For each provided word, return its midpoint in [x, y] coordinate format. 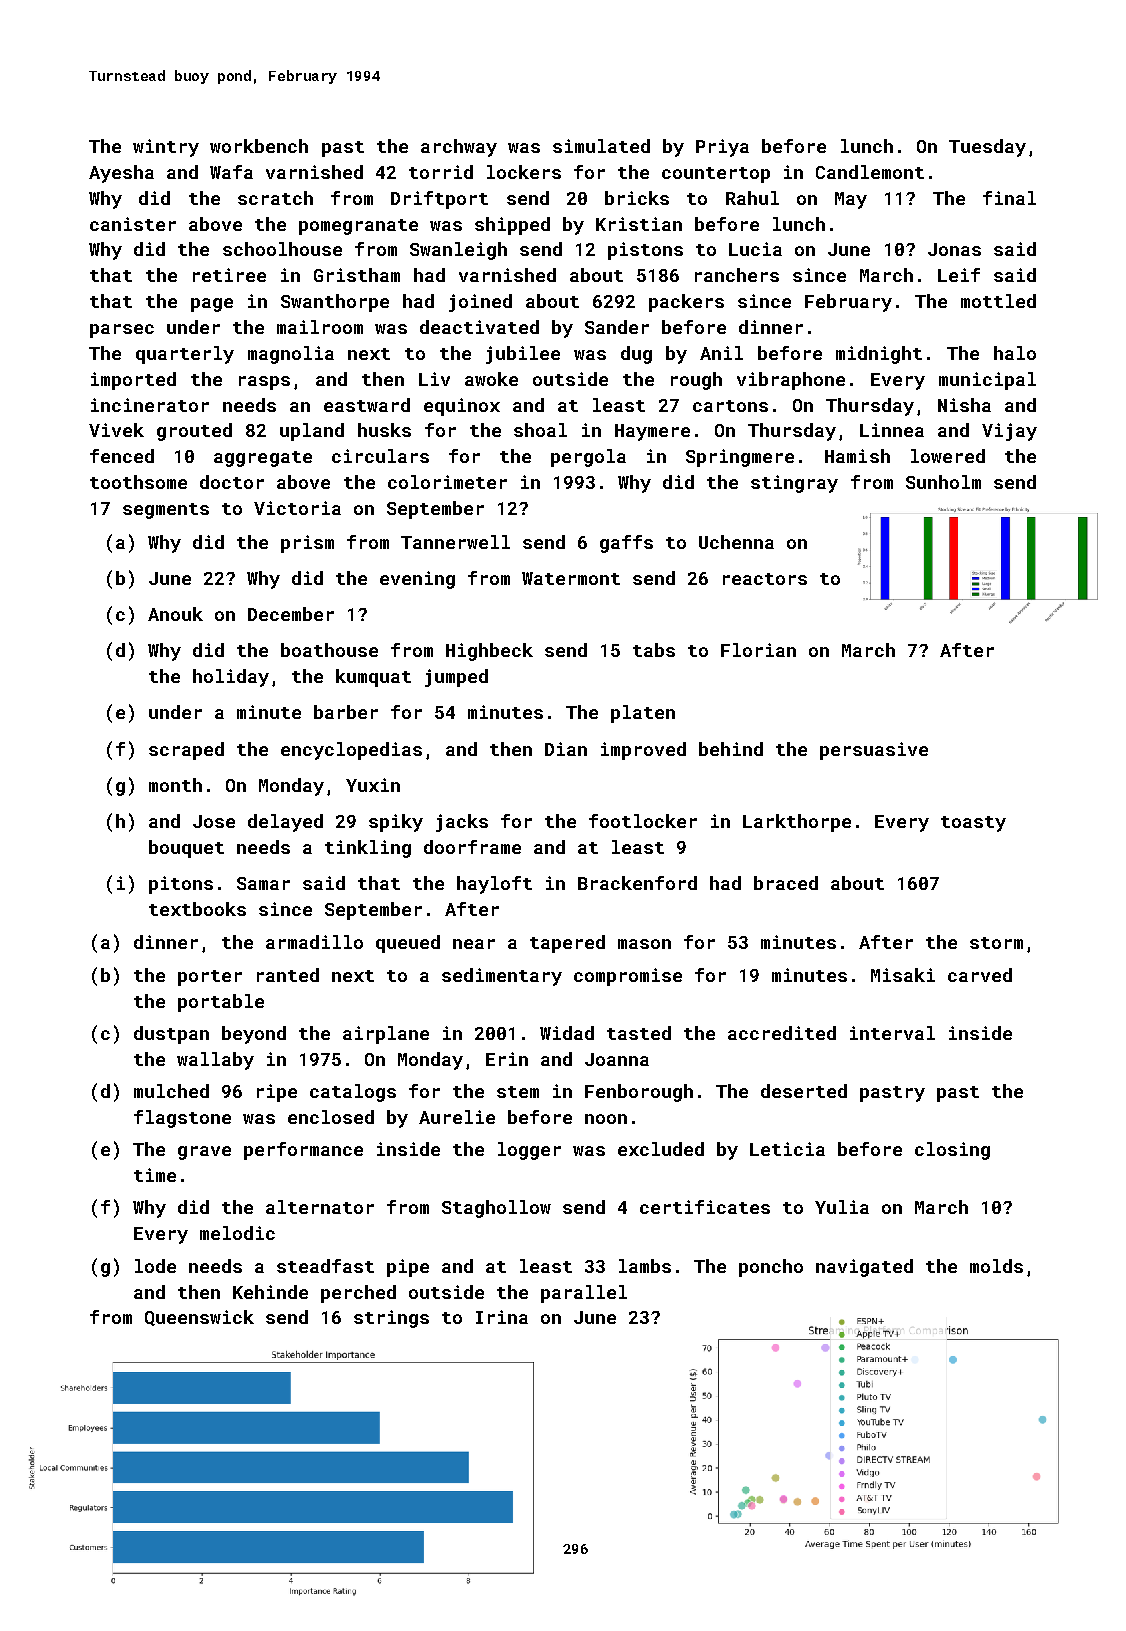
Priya [722, 148]
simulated [601, 146]
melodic [237, 1233]
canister [133, 224]
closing [952, 1151]
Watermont [571, 578]
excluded [661, 1149]
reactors [765, 579]
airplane [386, 1035]
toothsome [138, 482]
